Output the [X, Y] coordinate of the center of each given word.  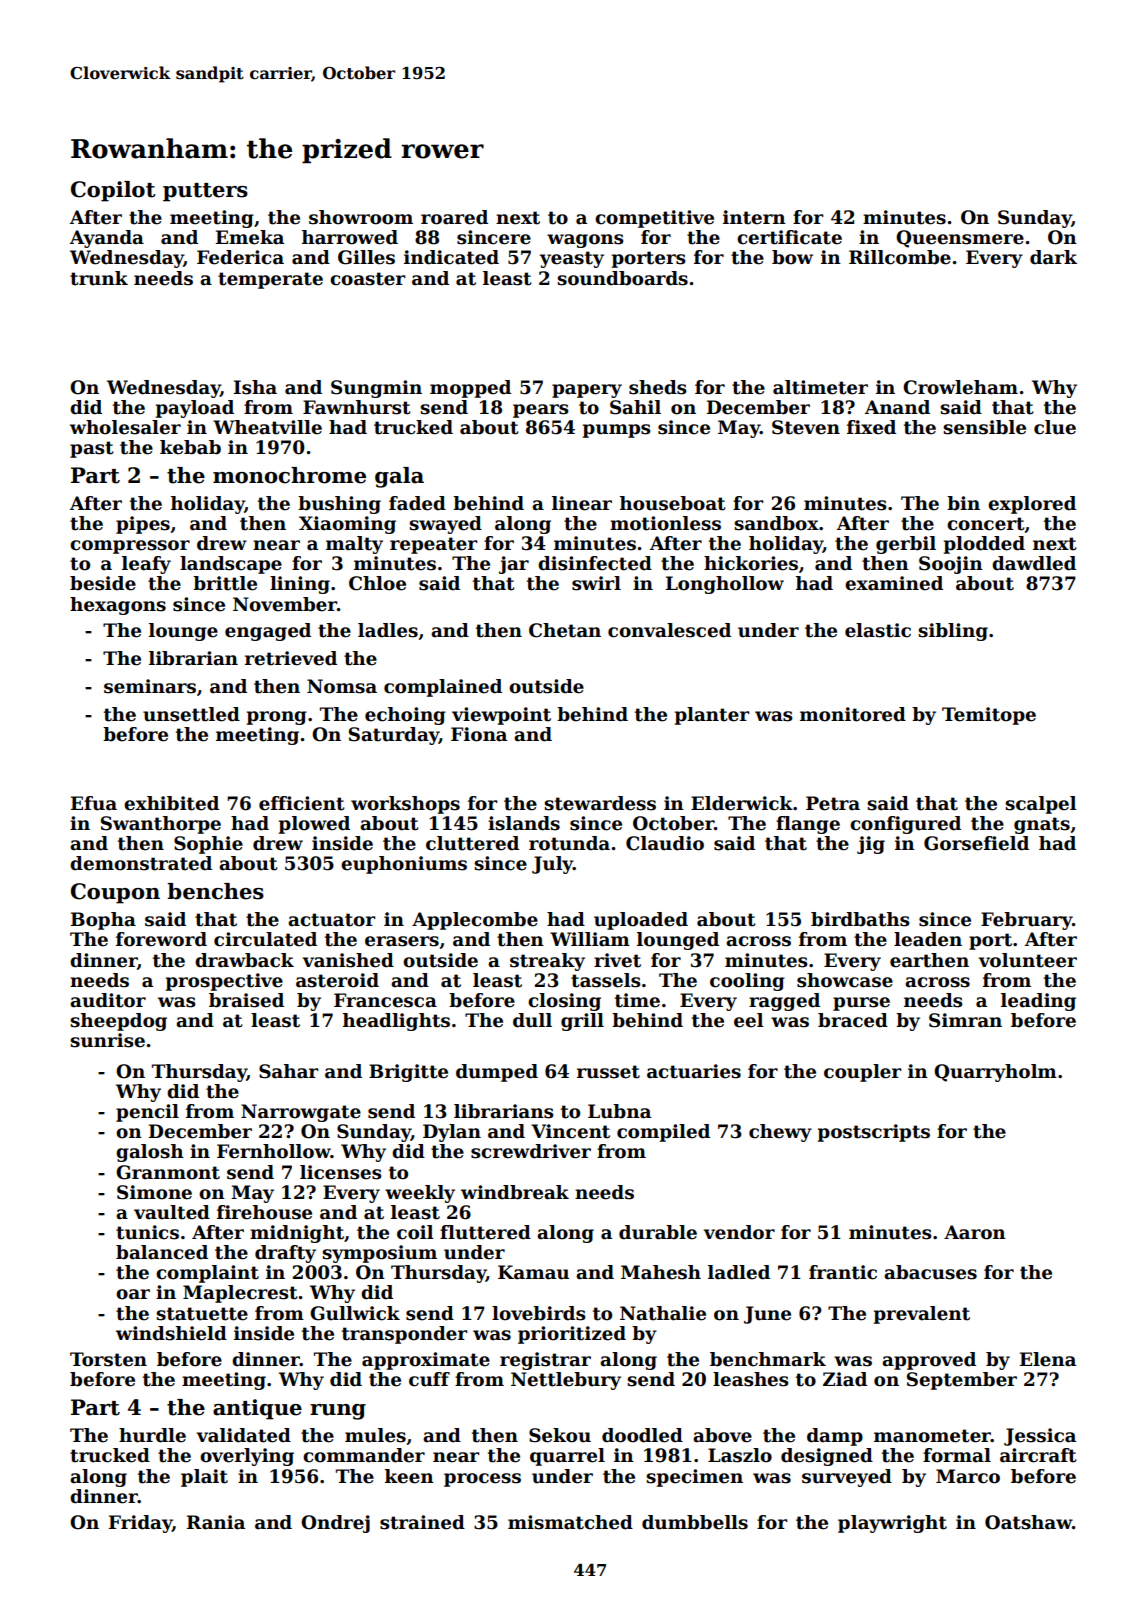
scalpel [1041, 805]
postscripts [874, 1133]
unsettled [191, 714]
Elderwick [742, 803]
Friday [140, 1524]
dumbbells [695, 1522]
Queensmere [960, 239]
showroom [361, 217]
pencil [147, 1113]
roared [454, 217]
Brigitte [408, 1073]
